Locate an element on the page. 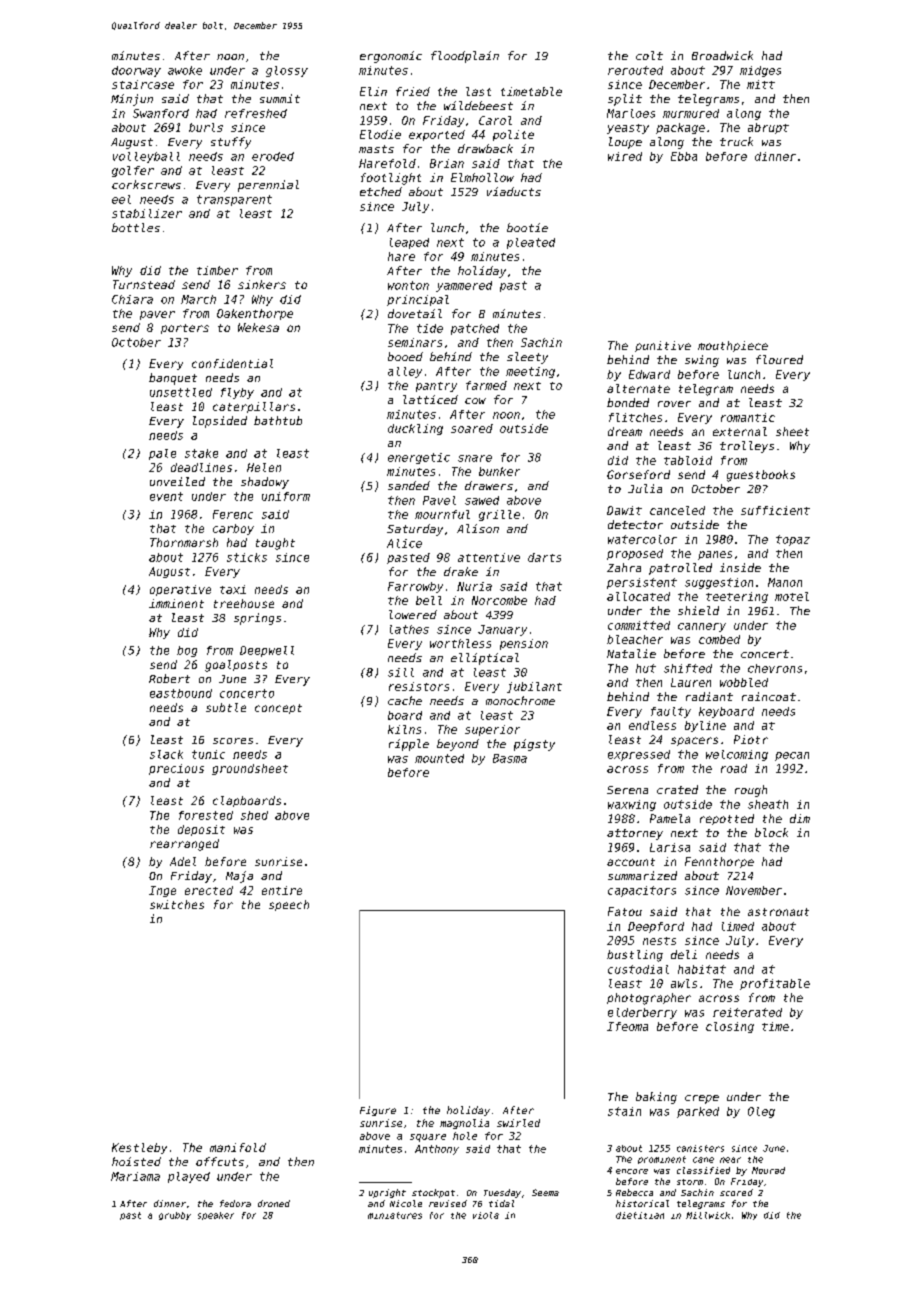  profitable is located at coordinates (775, 984).
